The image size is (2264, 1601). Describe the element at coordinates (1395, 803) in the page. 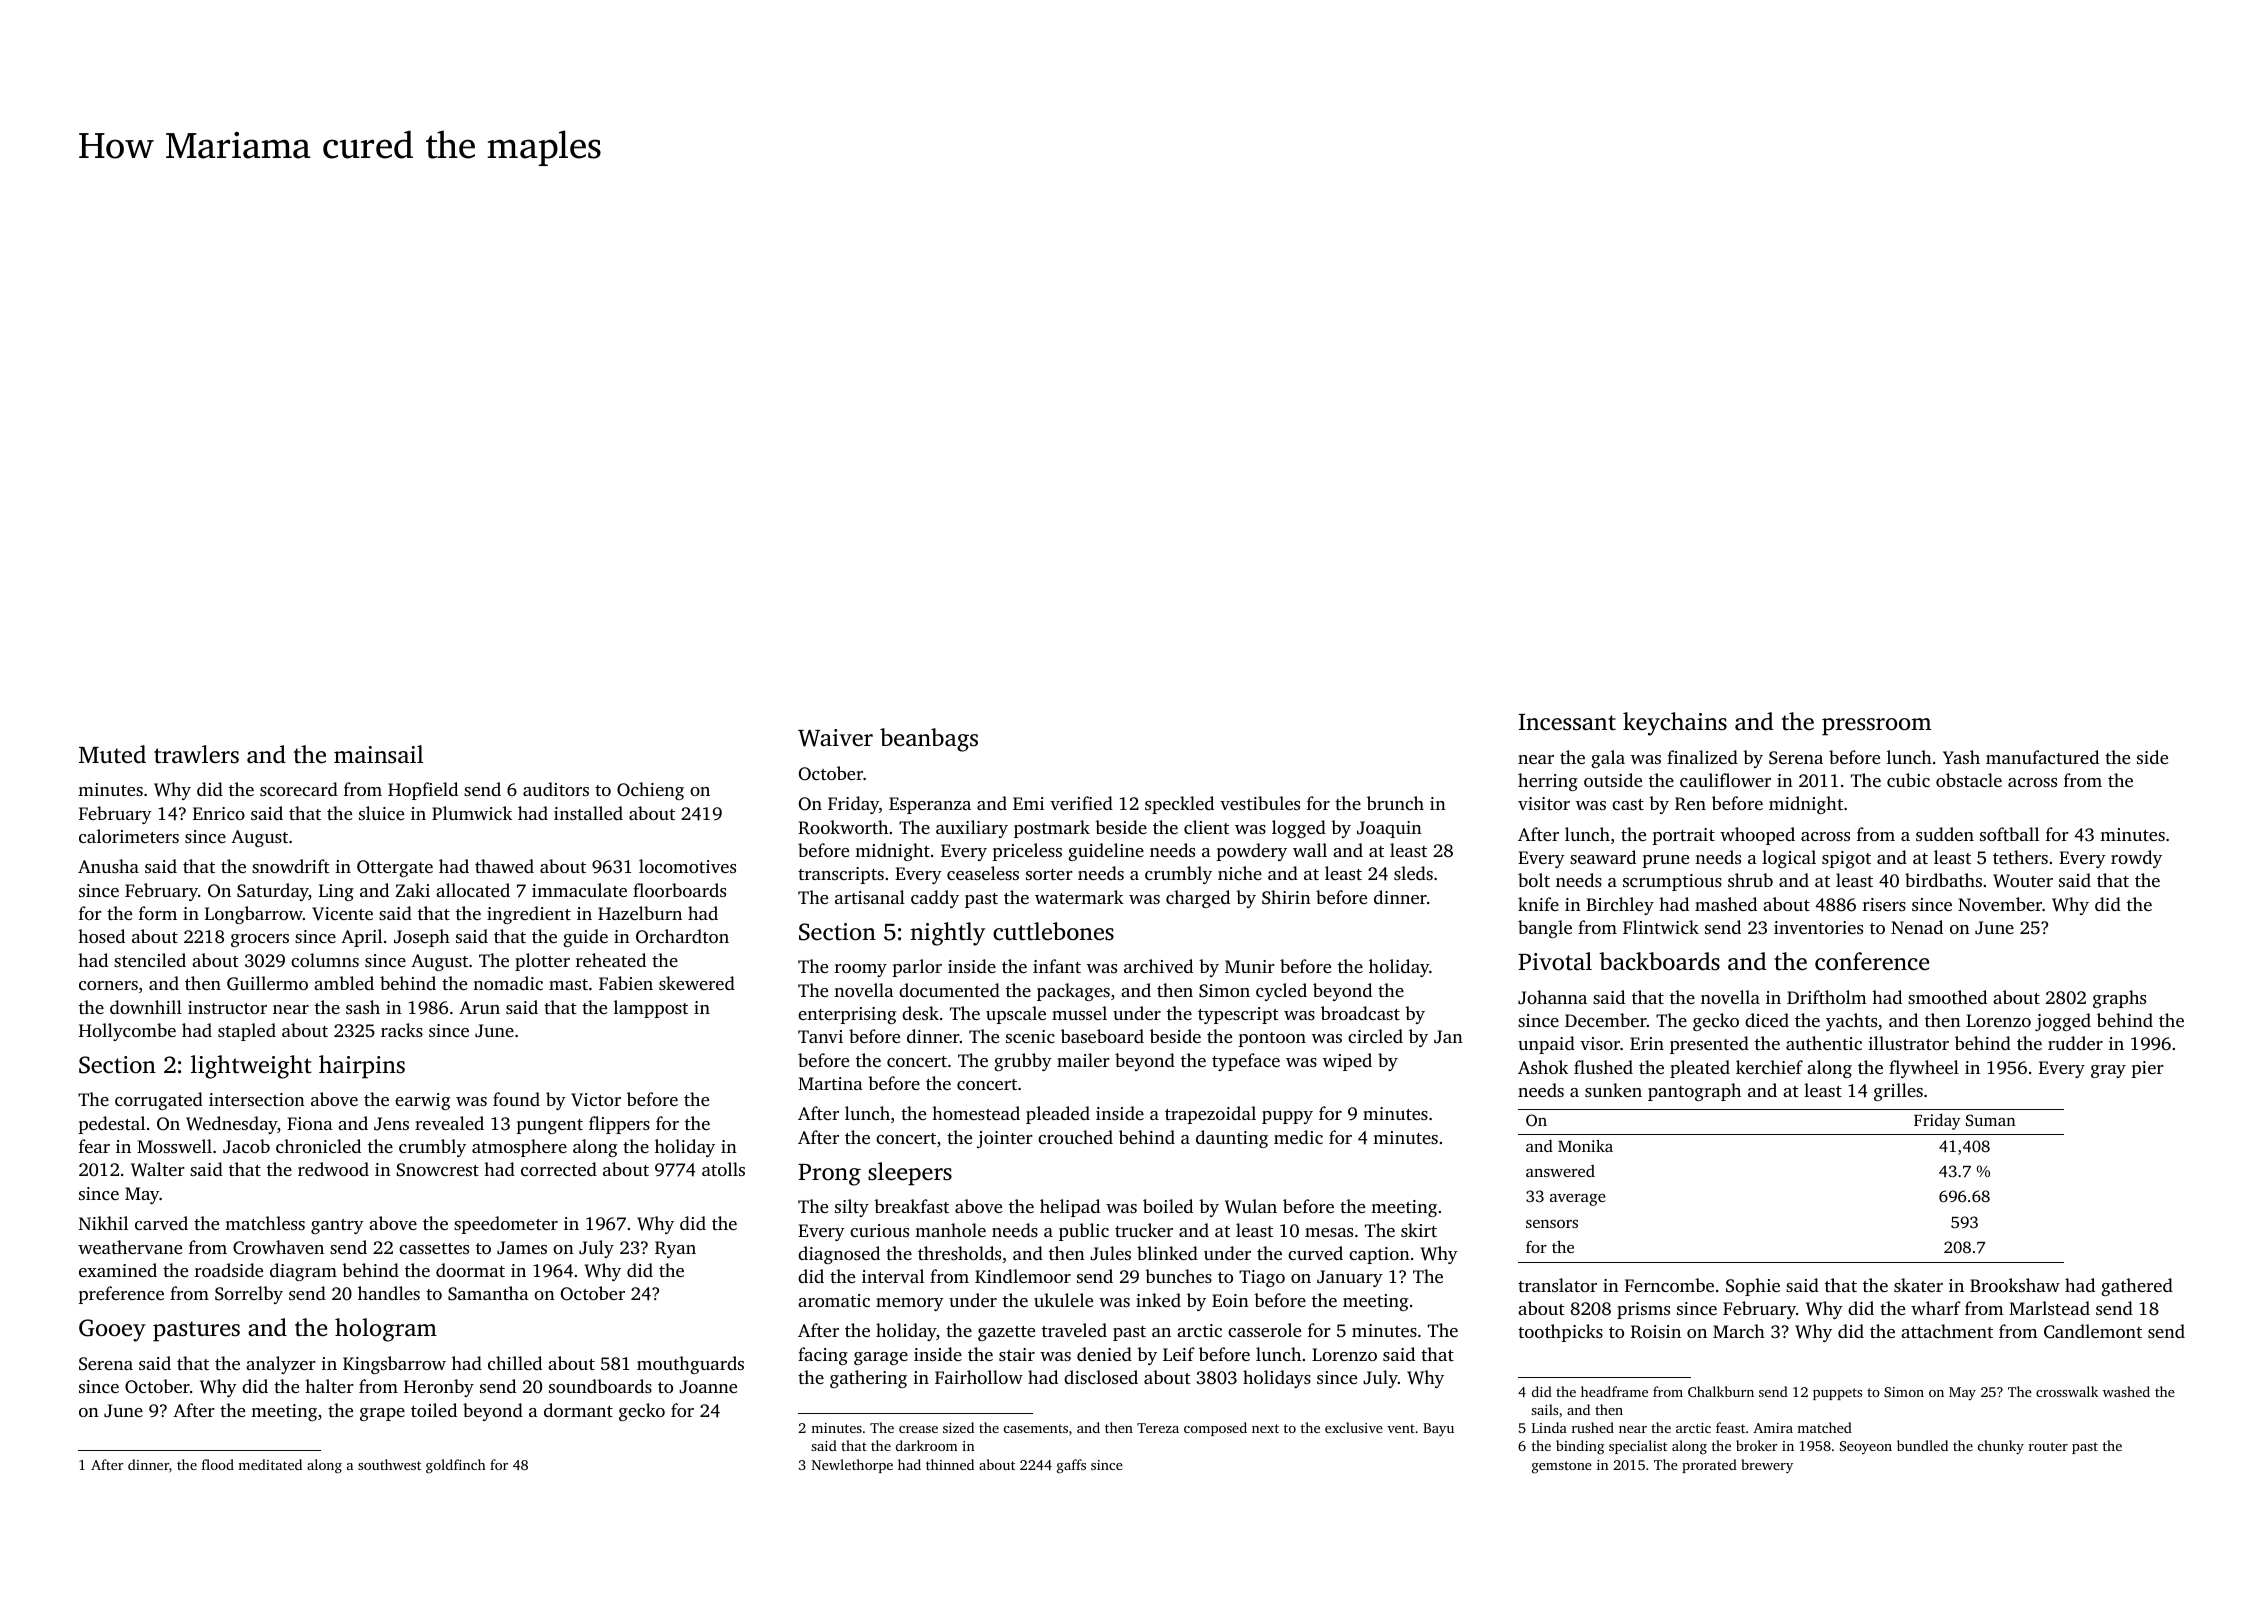

I see `brunch` at that location.
